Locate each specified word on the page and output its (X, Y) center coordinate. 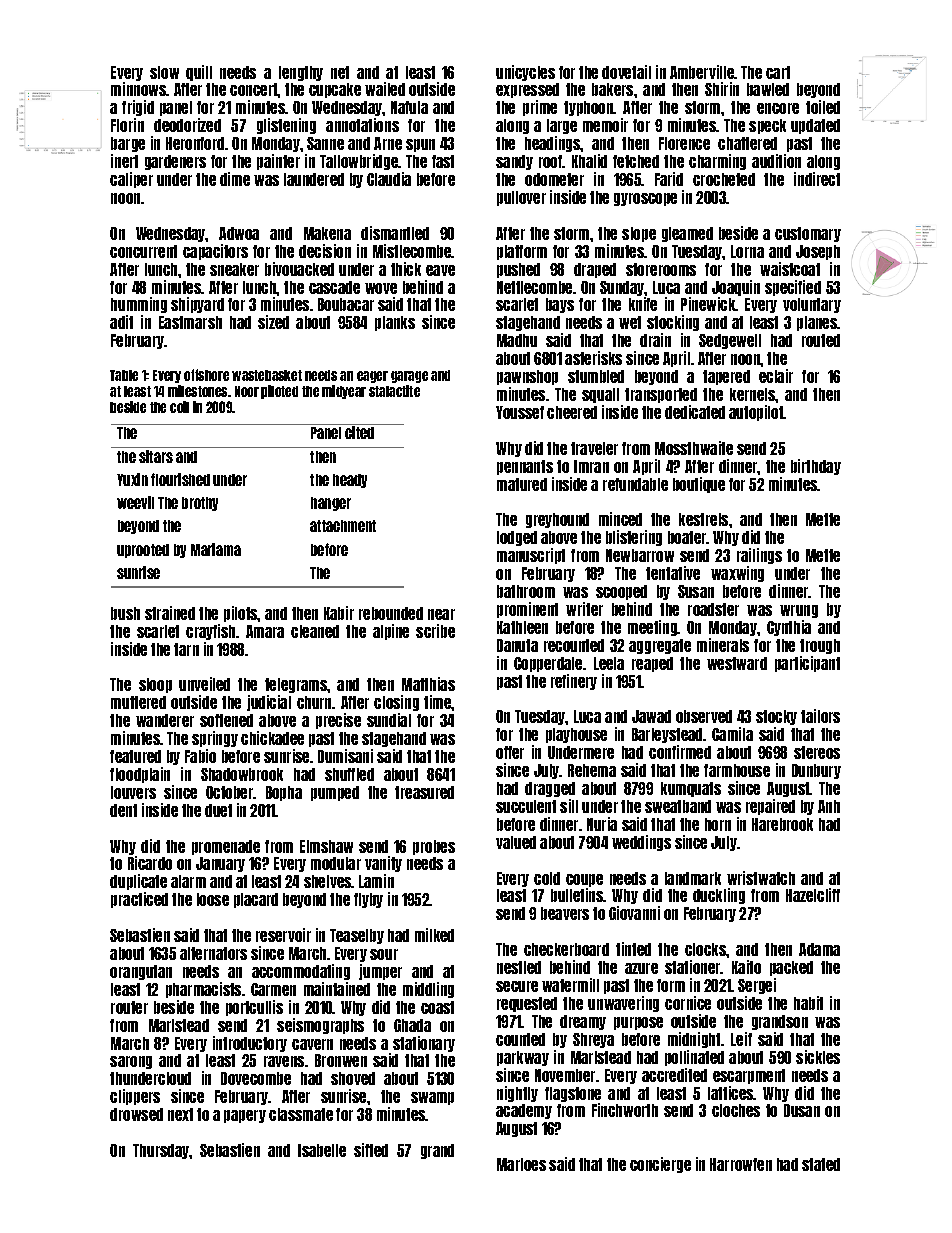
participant (807, 664)
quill (199, 73)
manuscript (531, 556)
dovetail (626, 72)
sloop (155, 685)
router (129, 1007)
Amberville (702, 72)
